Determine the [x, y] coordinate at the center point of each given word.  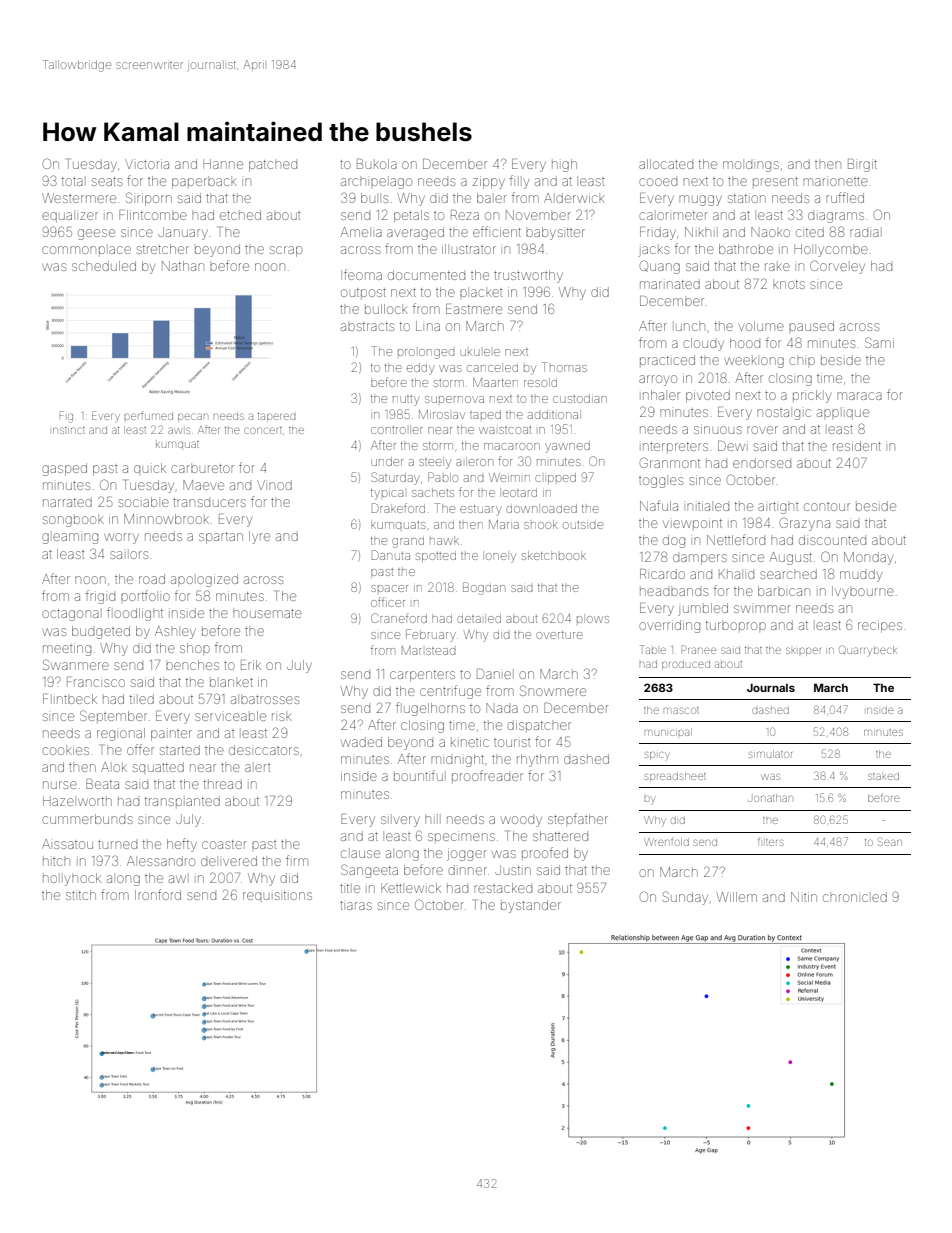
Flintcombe [153, 215]
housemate [267, 613]
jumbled [703, 609]
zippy [489, 182]
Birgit [862, 165]
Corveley [837, 267]
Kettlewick [411, 888]
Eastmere [474, 309]
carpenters [422, 676]
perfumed [148, 415]
